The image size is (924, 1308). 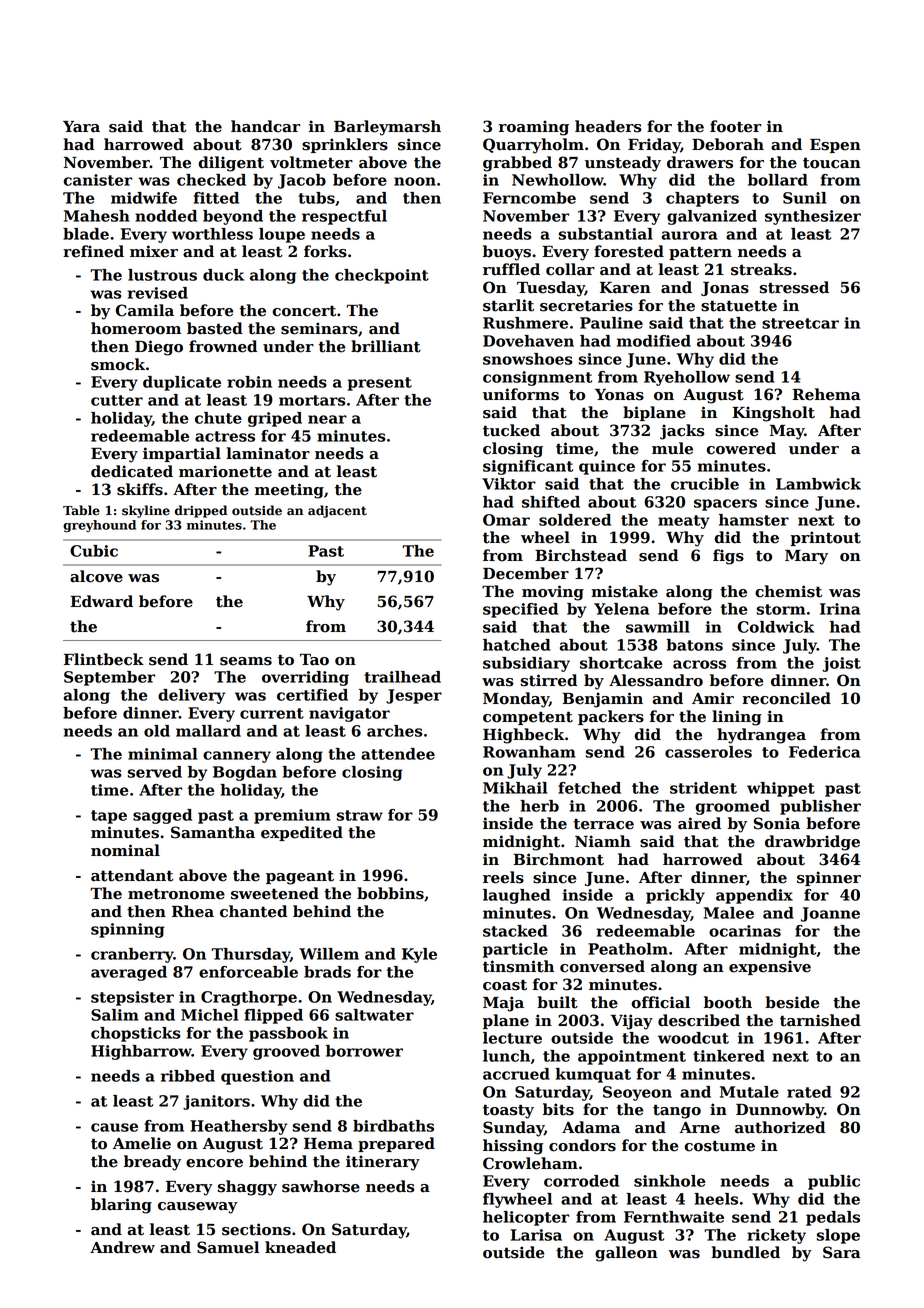 I want to click on Yara, so click(x=81, y=127).
